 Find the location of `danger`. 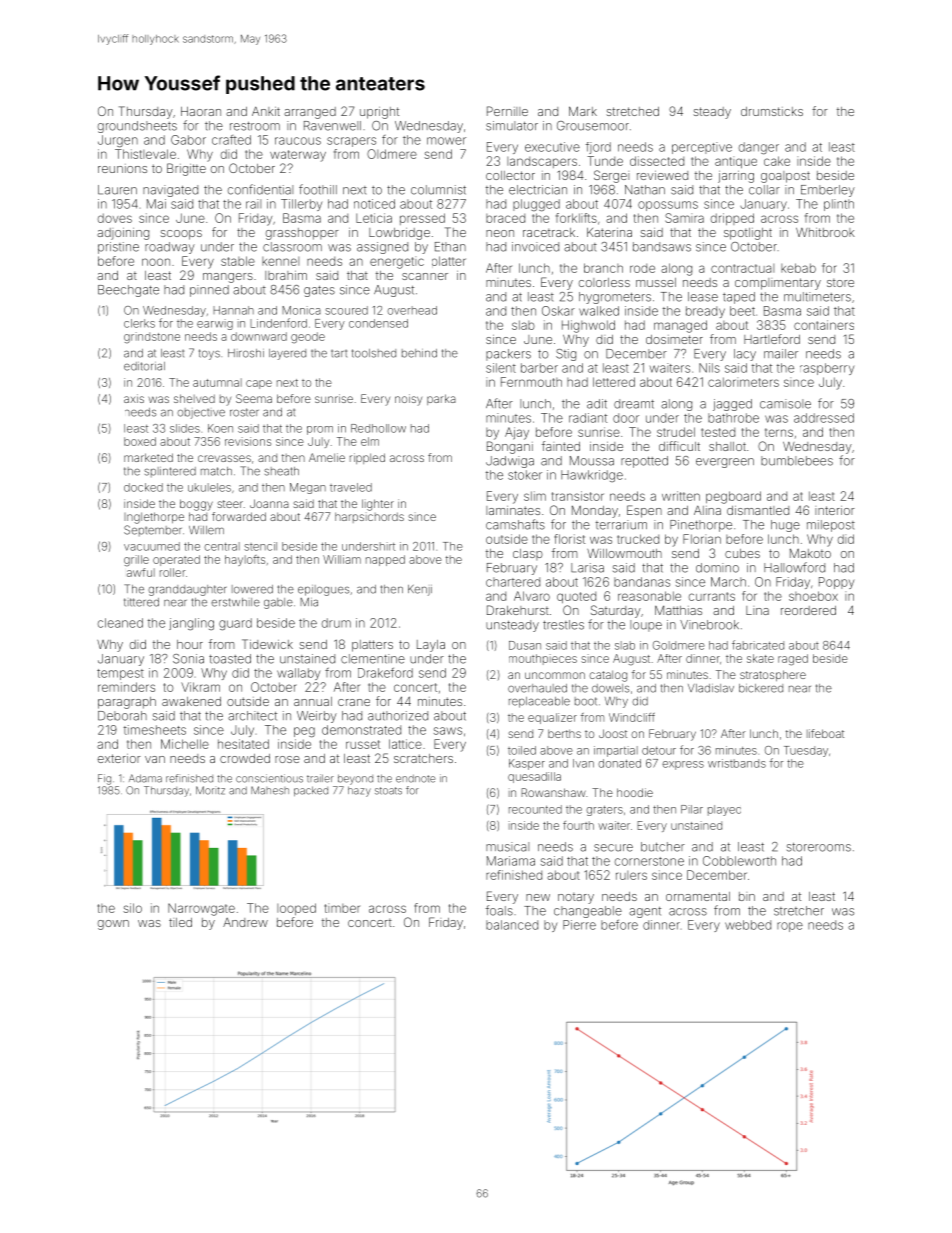

danger is located at coordinates (759, 148).
